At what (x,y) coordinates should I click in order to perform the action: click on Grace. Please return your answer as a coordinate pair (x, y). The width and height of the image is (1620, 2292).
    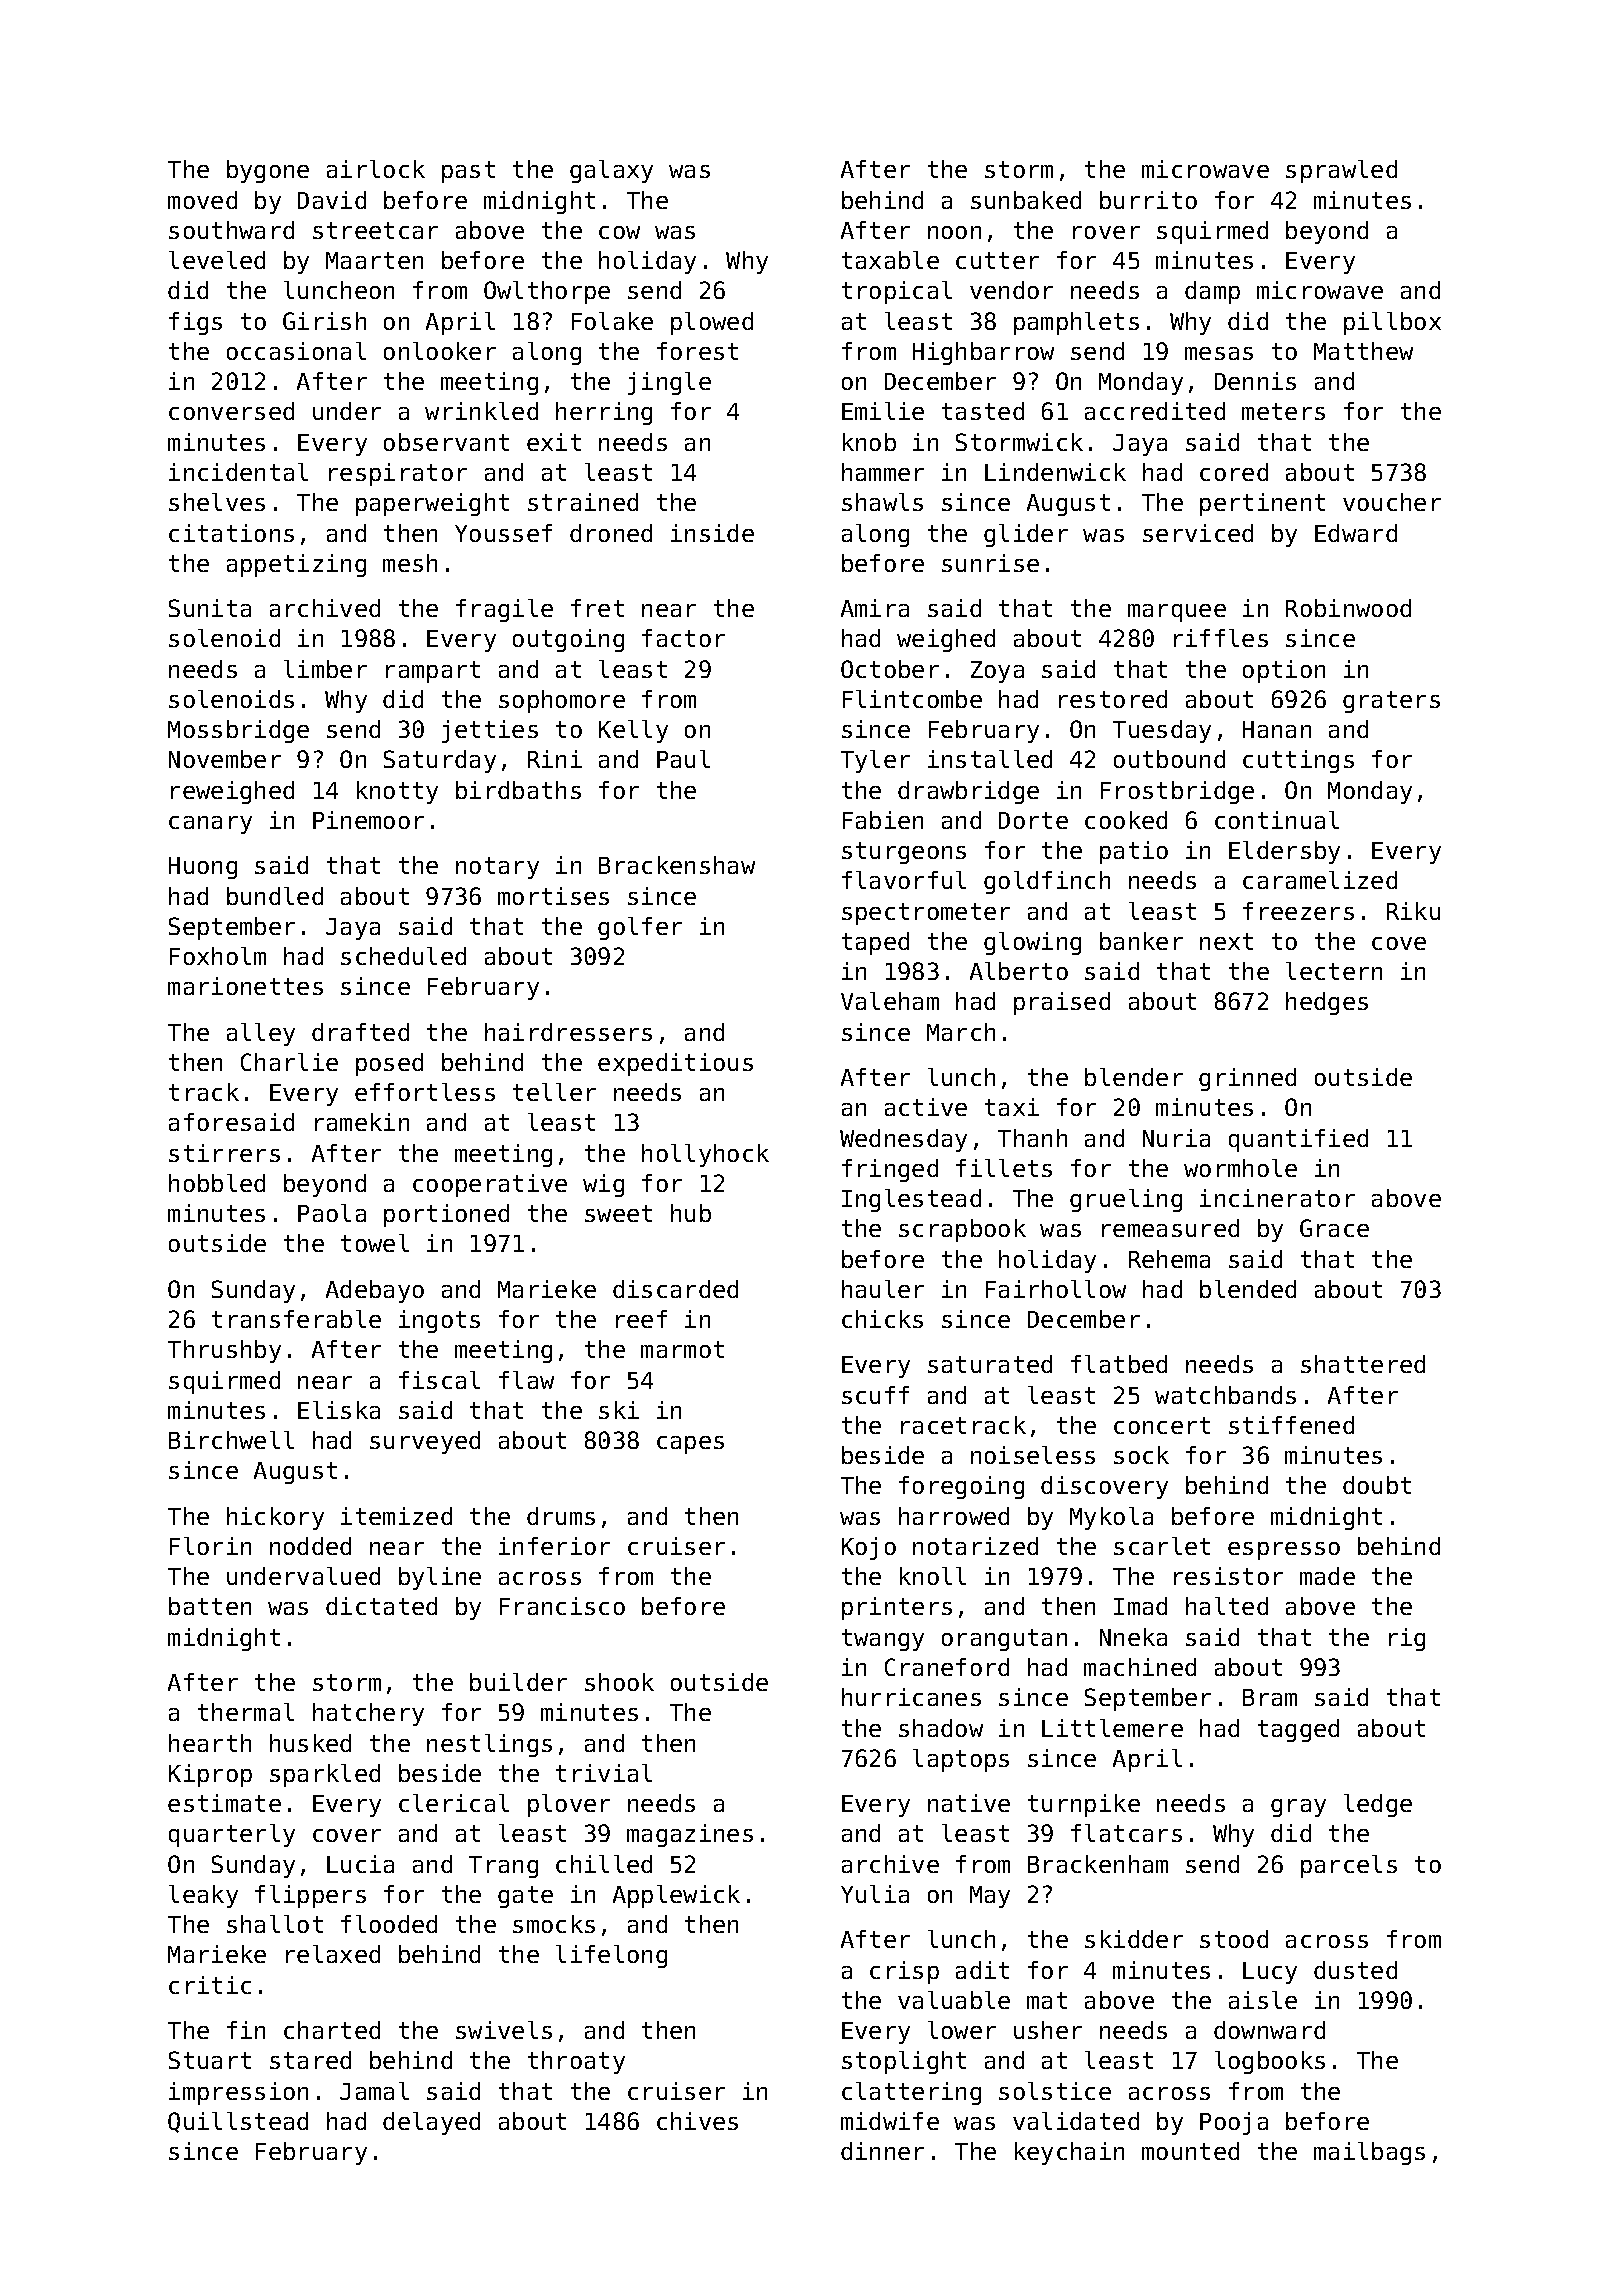
    Looking at the image, I should click on (1334, 1228).
